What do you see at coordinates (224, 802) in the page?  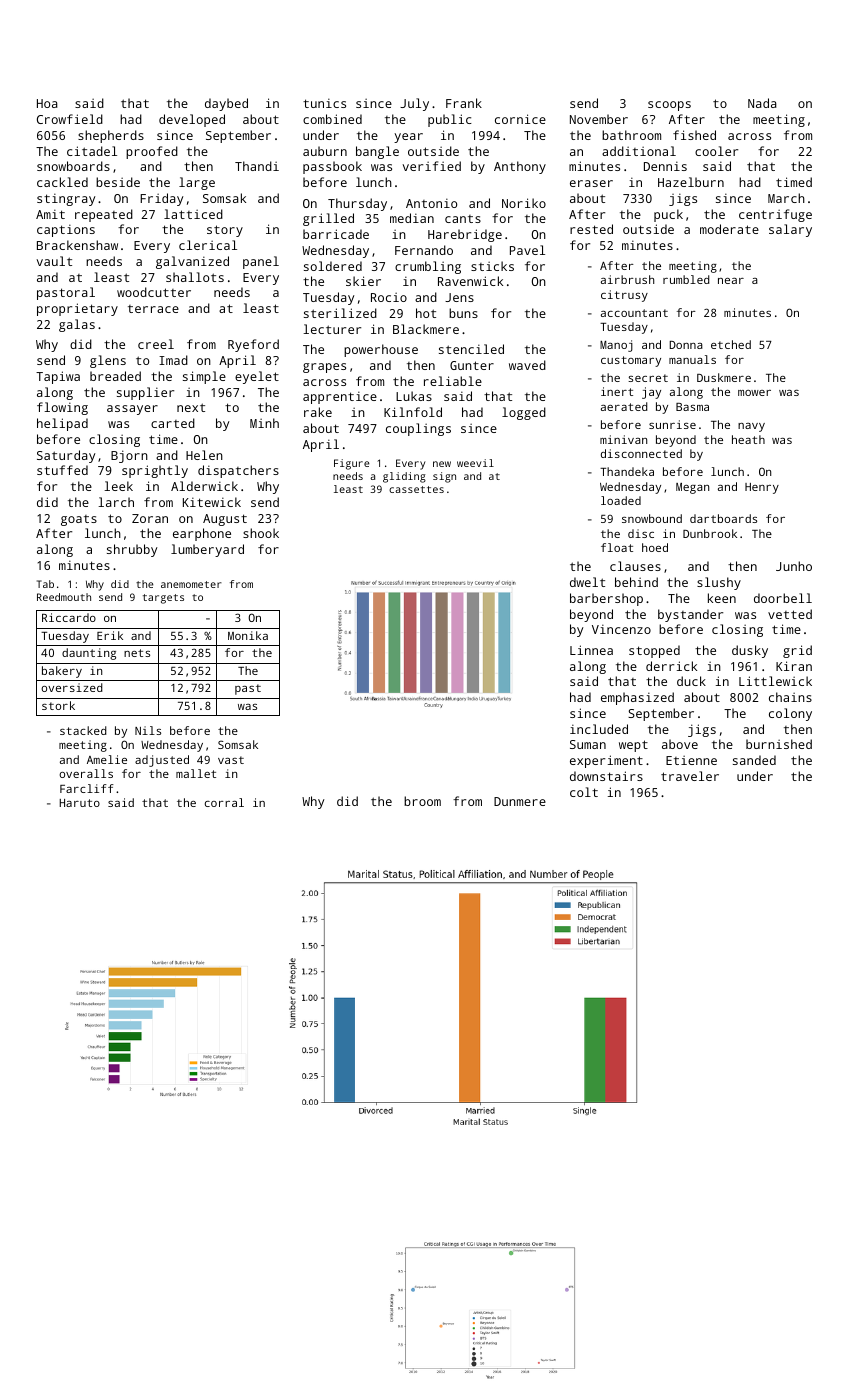 I see `corral` at bounding box center [224, 802].
